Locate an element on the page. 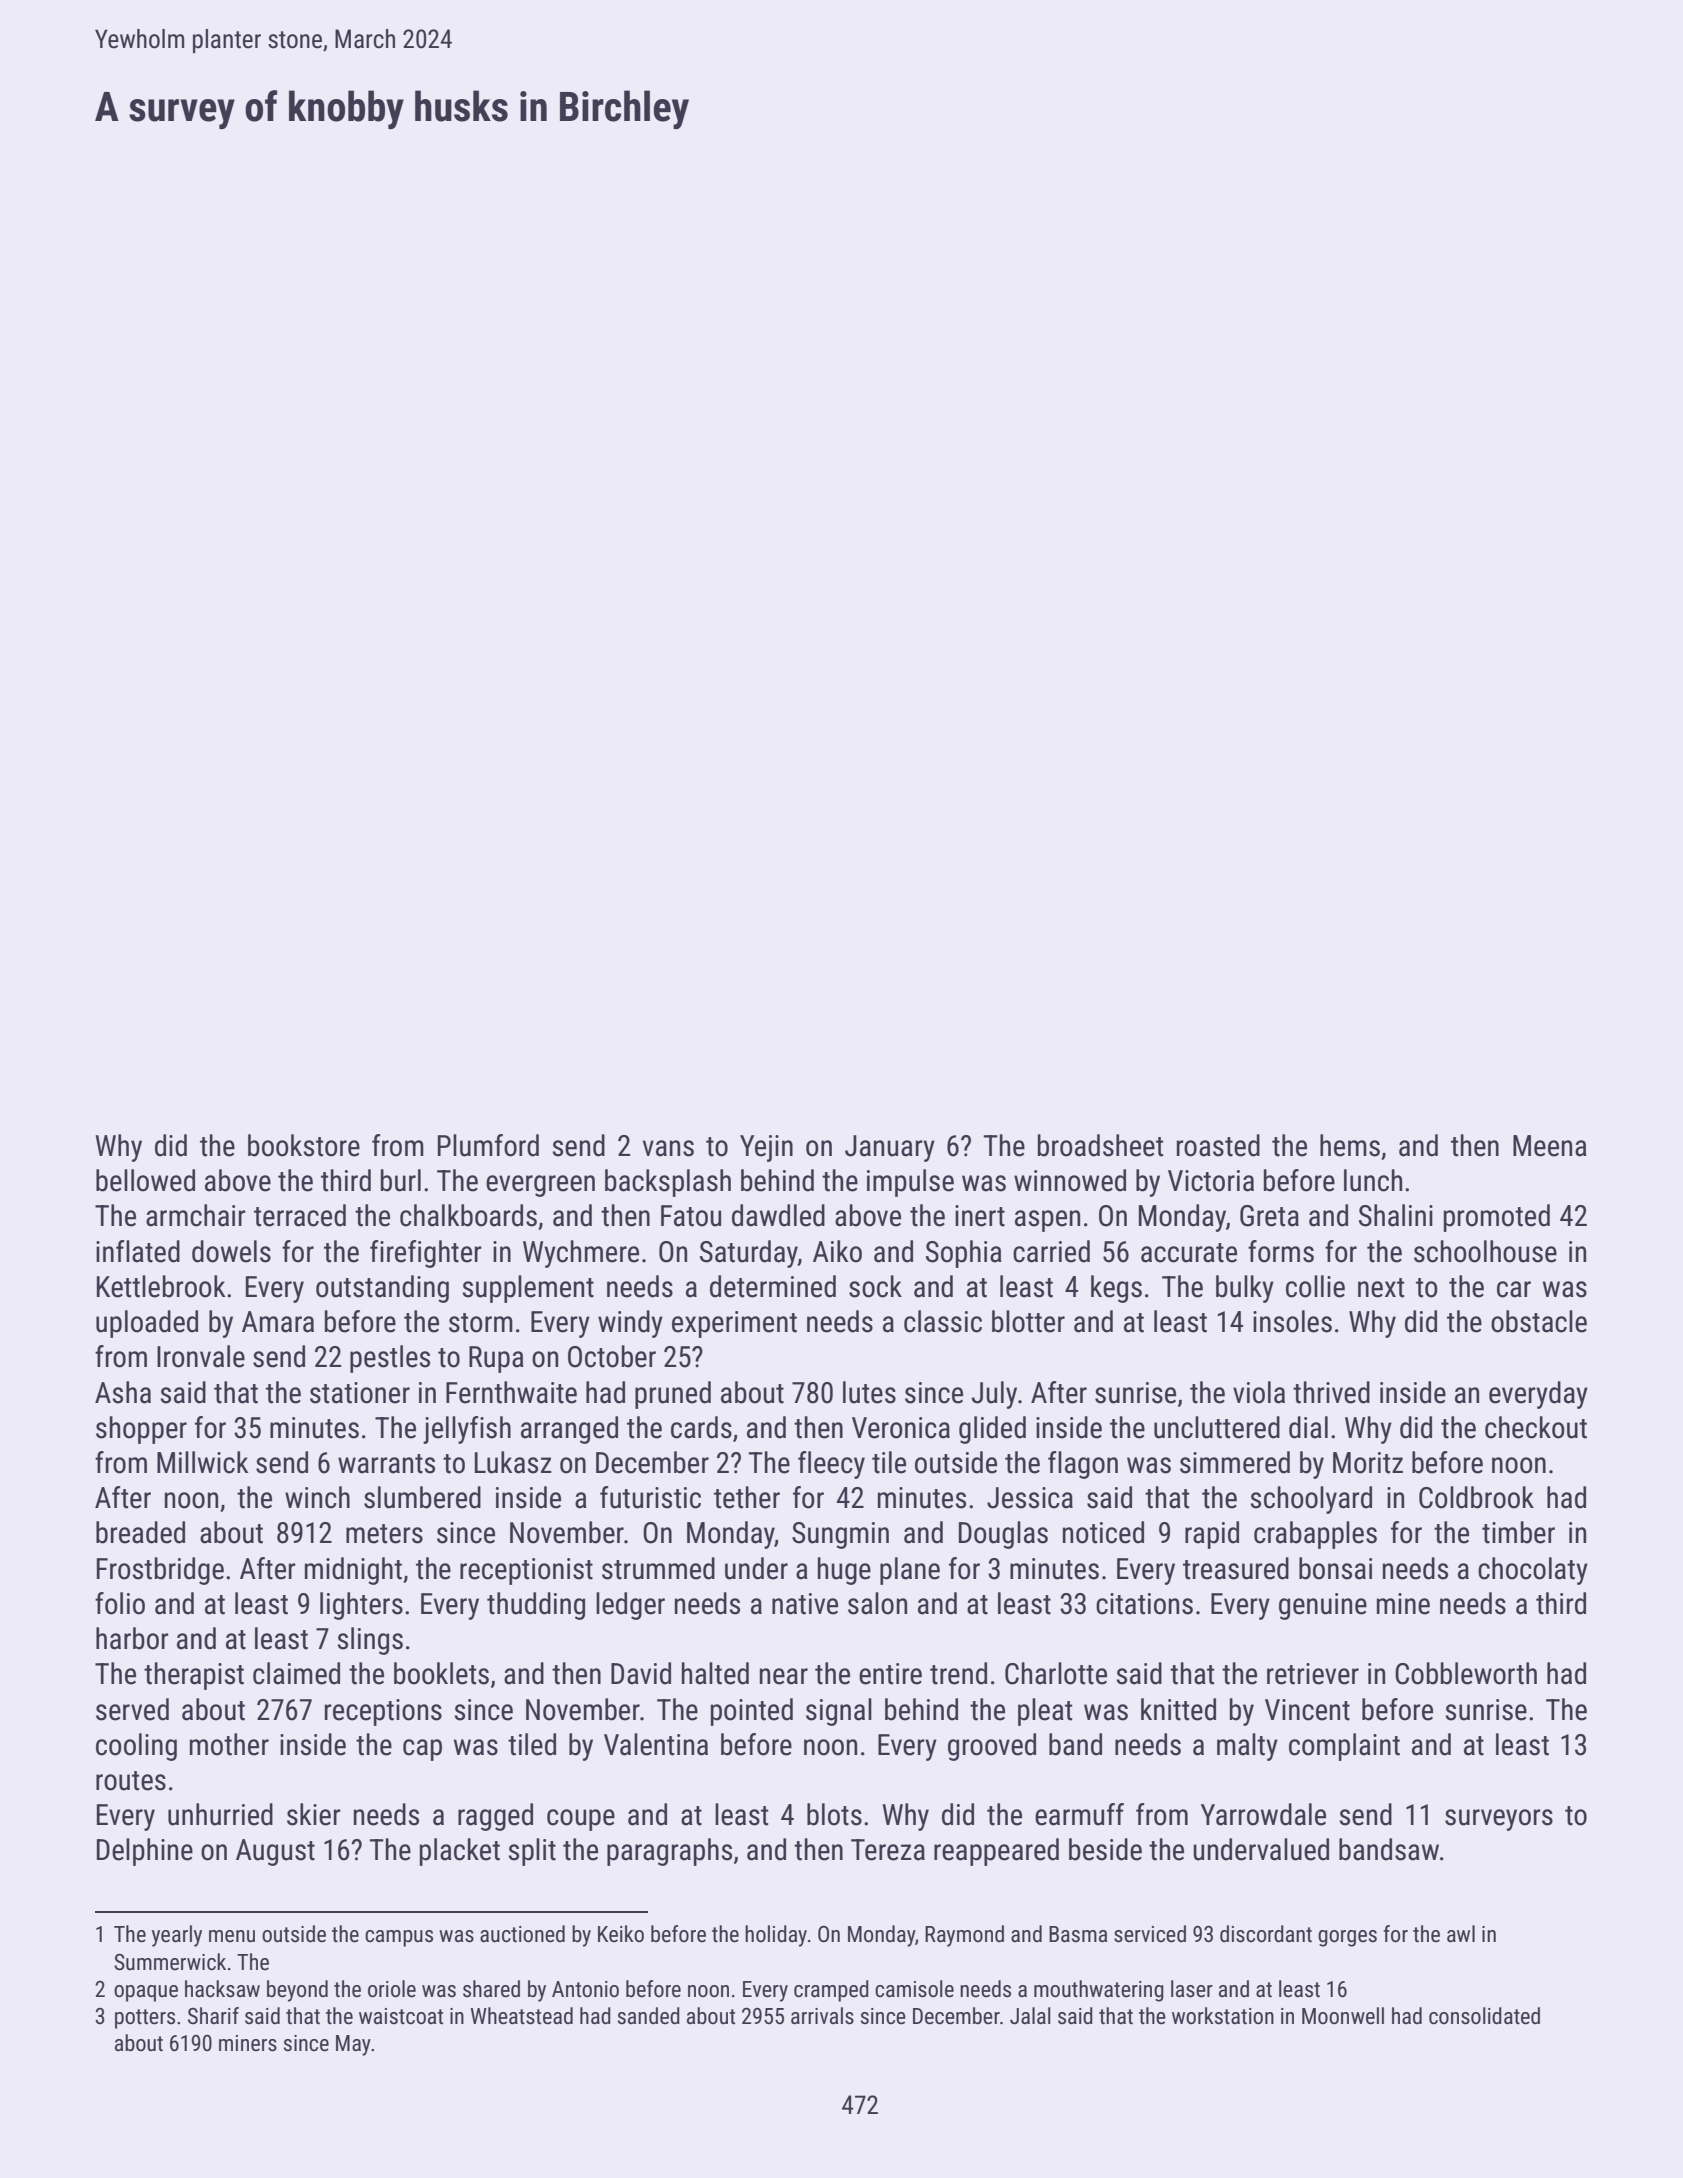  checkout is located at coordinates (1536, 1427).
